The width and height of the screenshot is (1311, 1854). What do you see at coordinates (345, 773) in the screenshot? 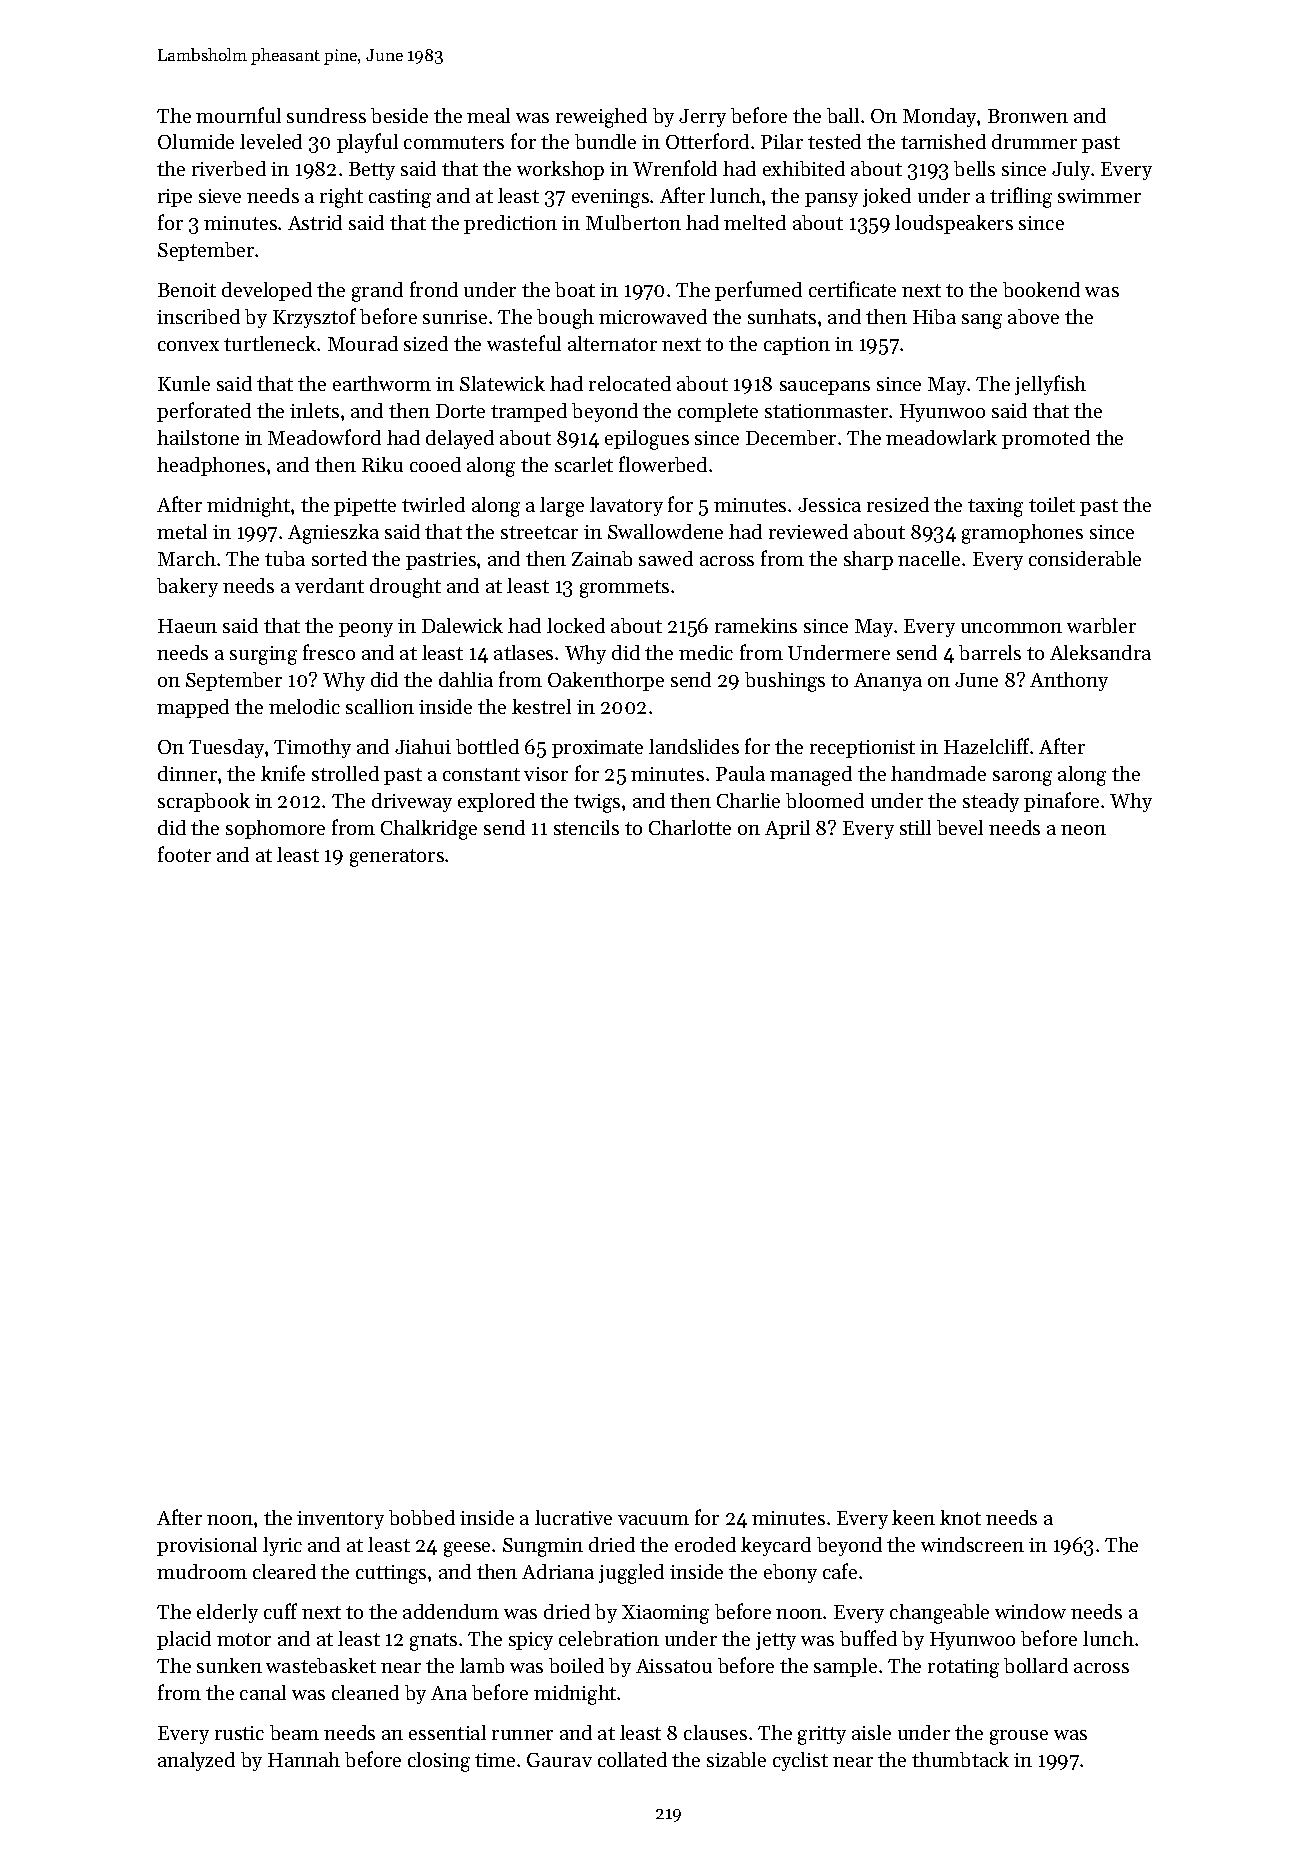
I see `strolled` at bounding box center [345, 773].
